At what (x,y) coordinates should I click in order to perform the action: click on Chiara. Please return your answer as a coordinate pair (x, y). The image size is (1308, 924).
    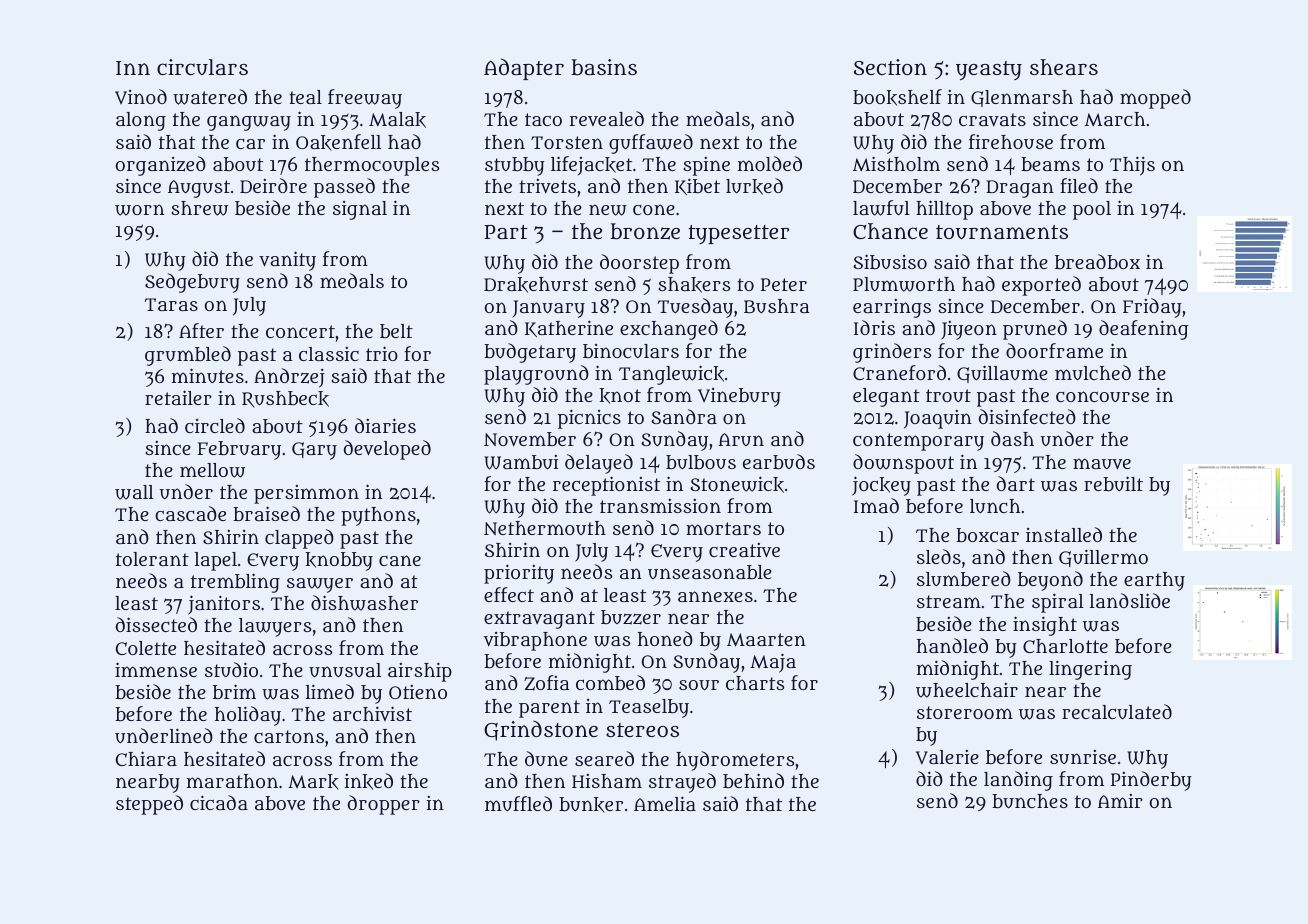
    Looking at the image, I should click on (146, 758).
